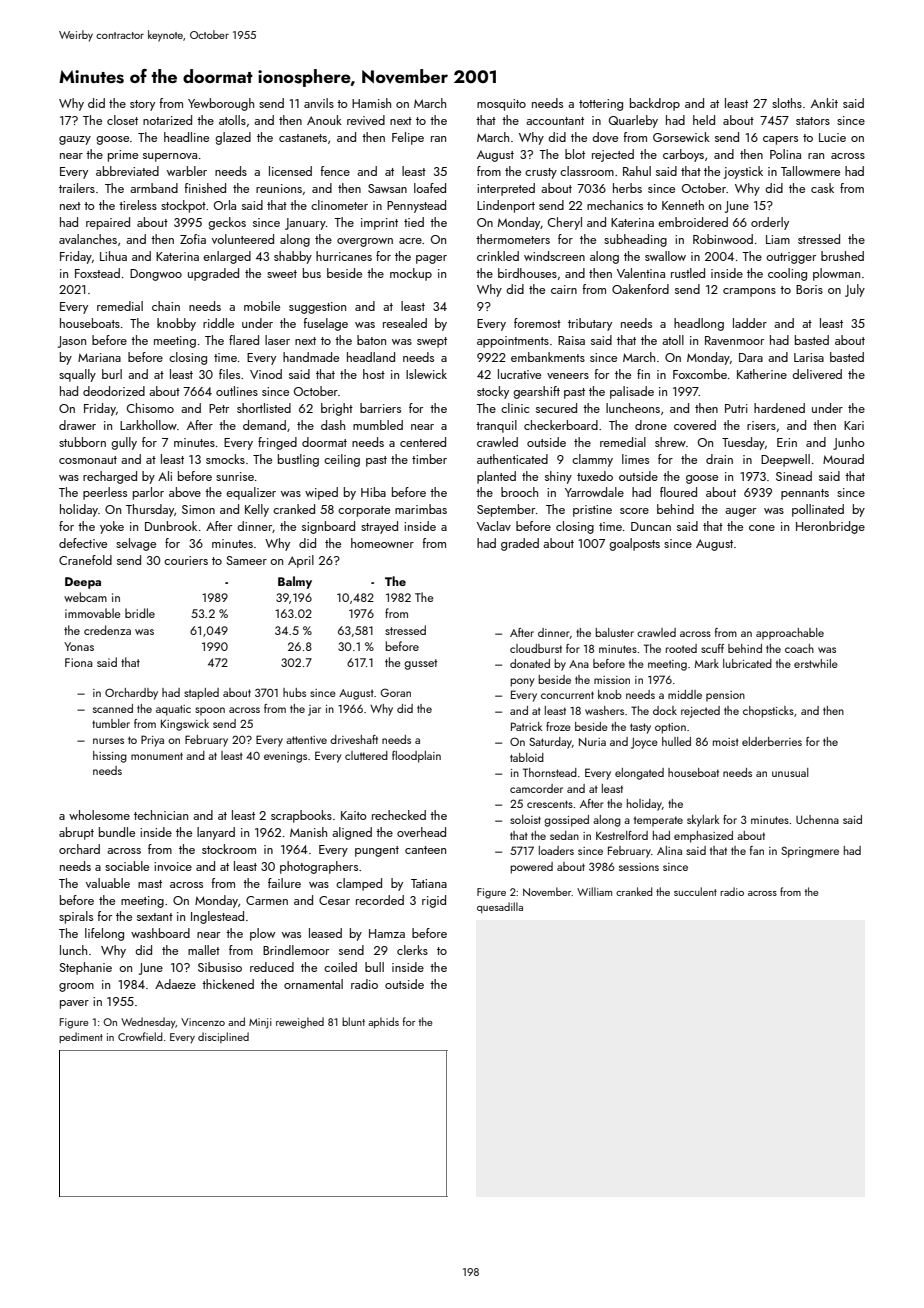 The width and height of the screenshot is (924, 1308). Describe the element at coordinates (416, 757) in the screenshot. I see `floodplain` at that location.
